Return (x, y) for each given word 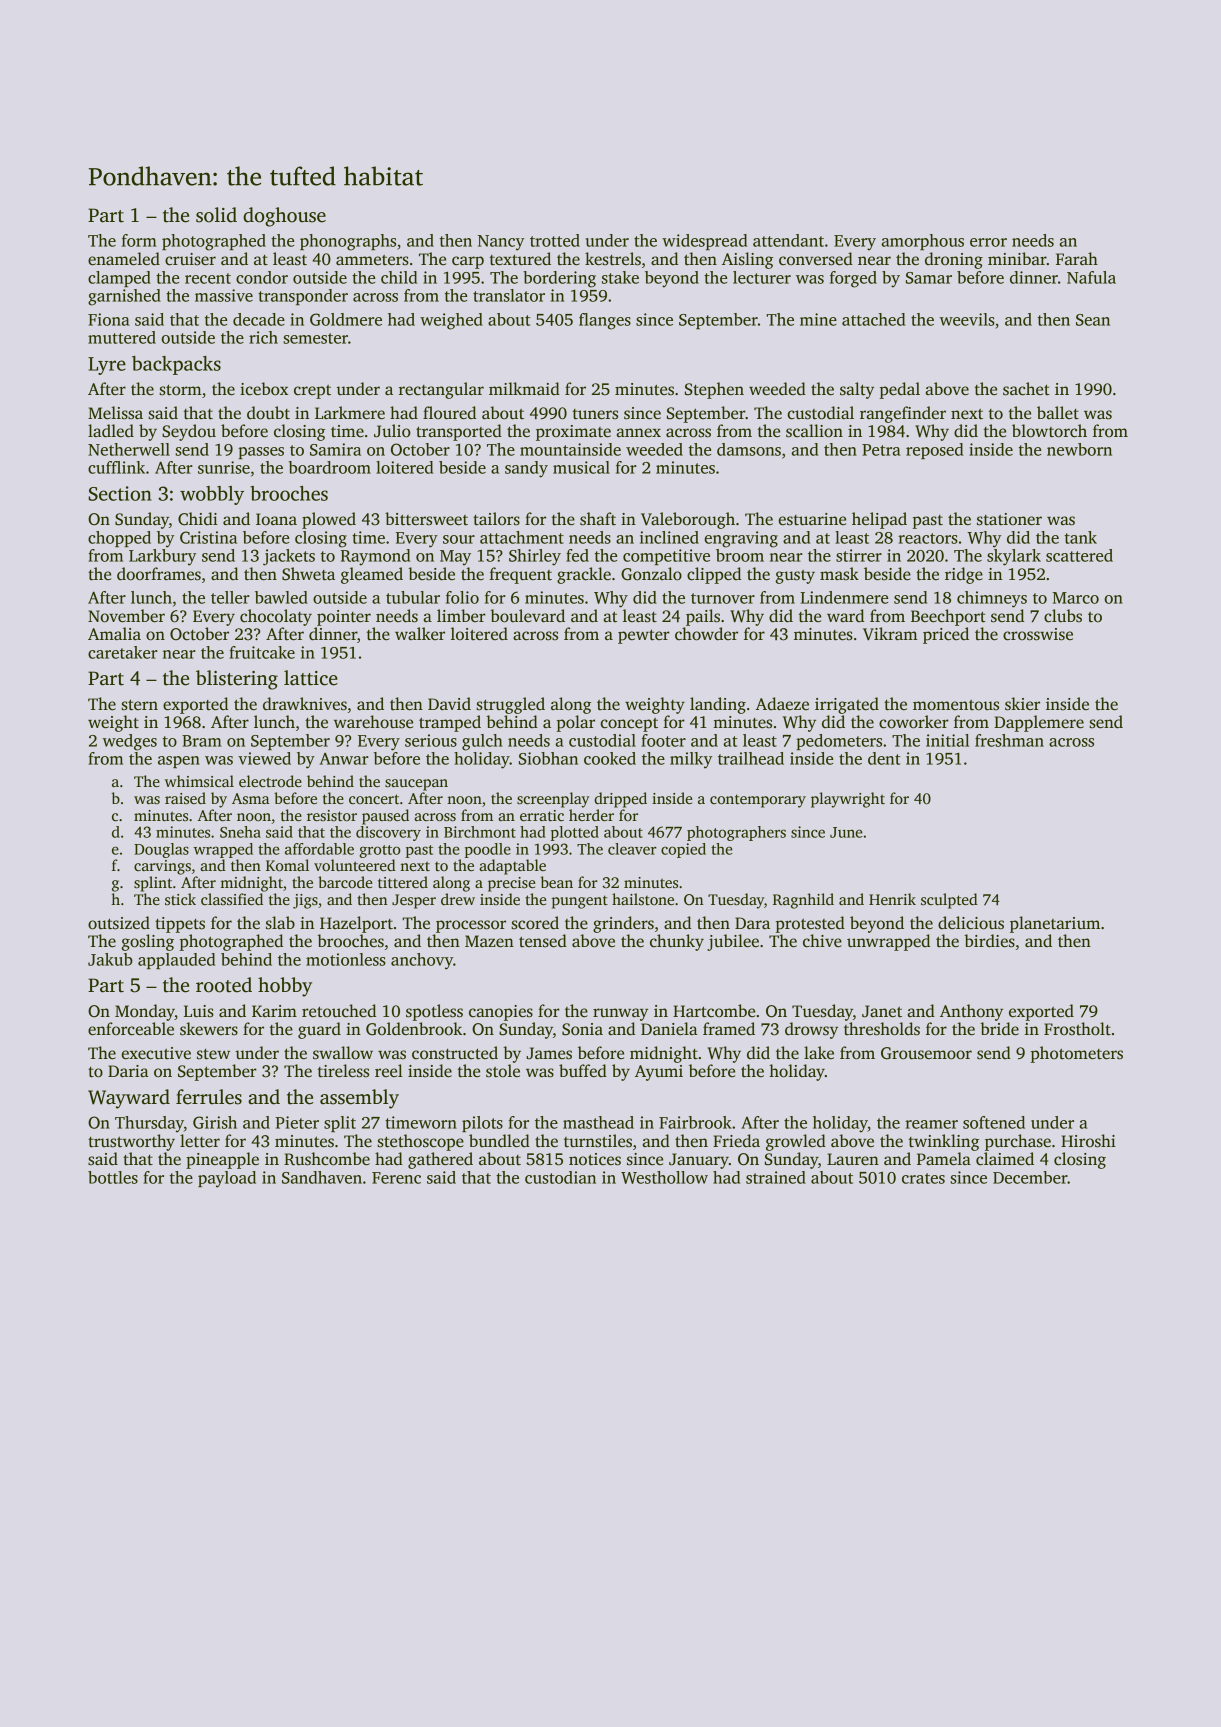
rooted (224, 985)
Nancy (501, 243)
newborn (1079, 449)
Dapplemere (1039, 723)
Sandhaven (322, 1177)
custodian (560, 1177)
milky (691, 760)
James (549, 1053)
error (988, 242)
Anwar (344, 759)
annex (639, 433)
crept (312, 392)
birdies (989, 941)
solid (216, 215)
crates (923, 1178)
